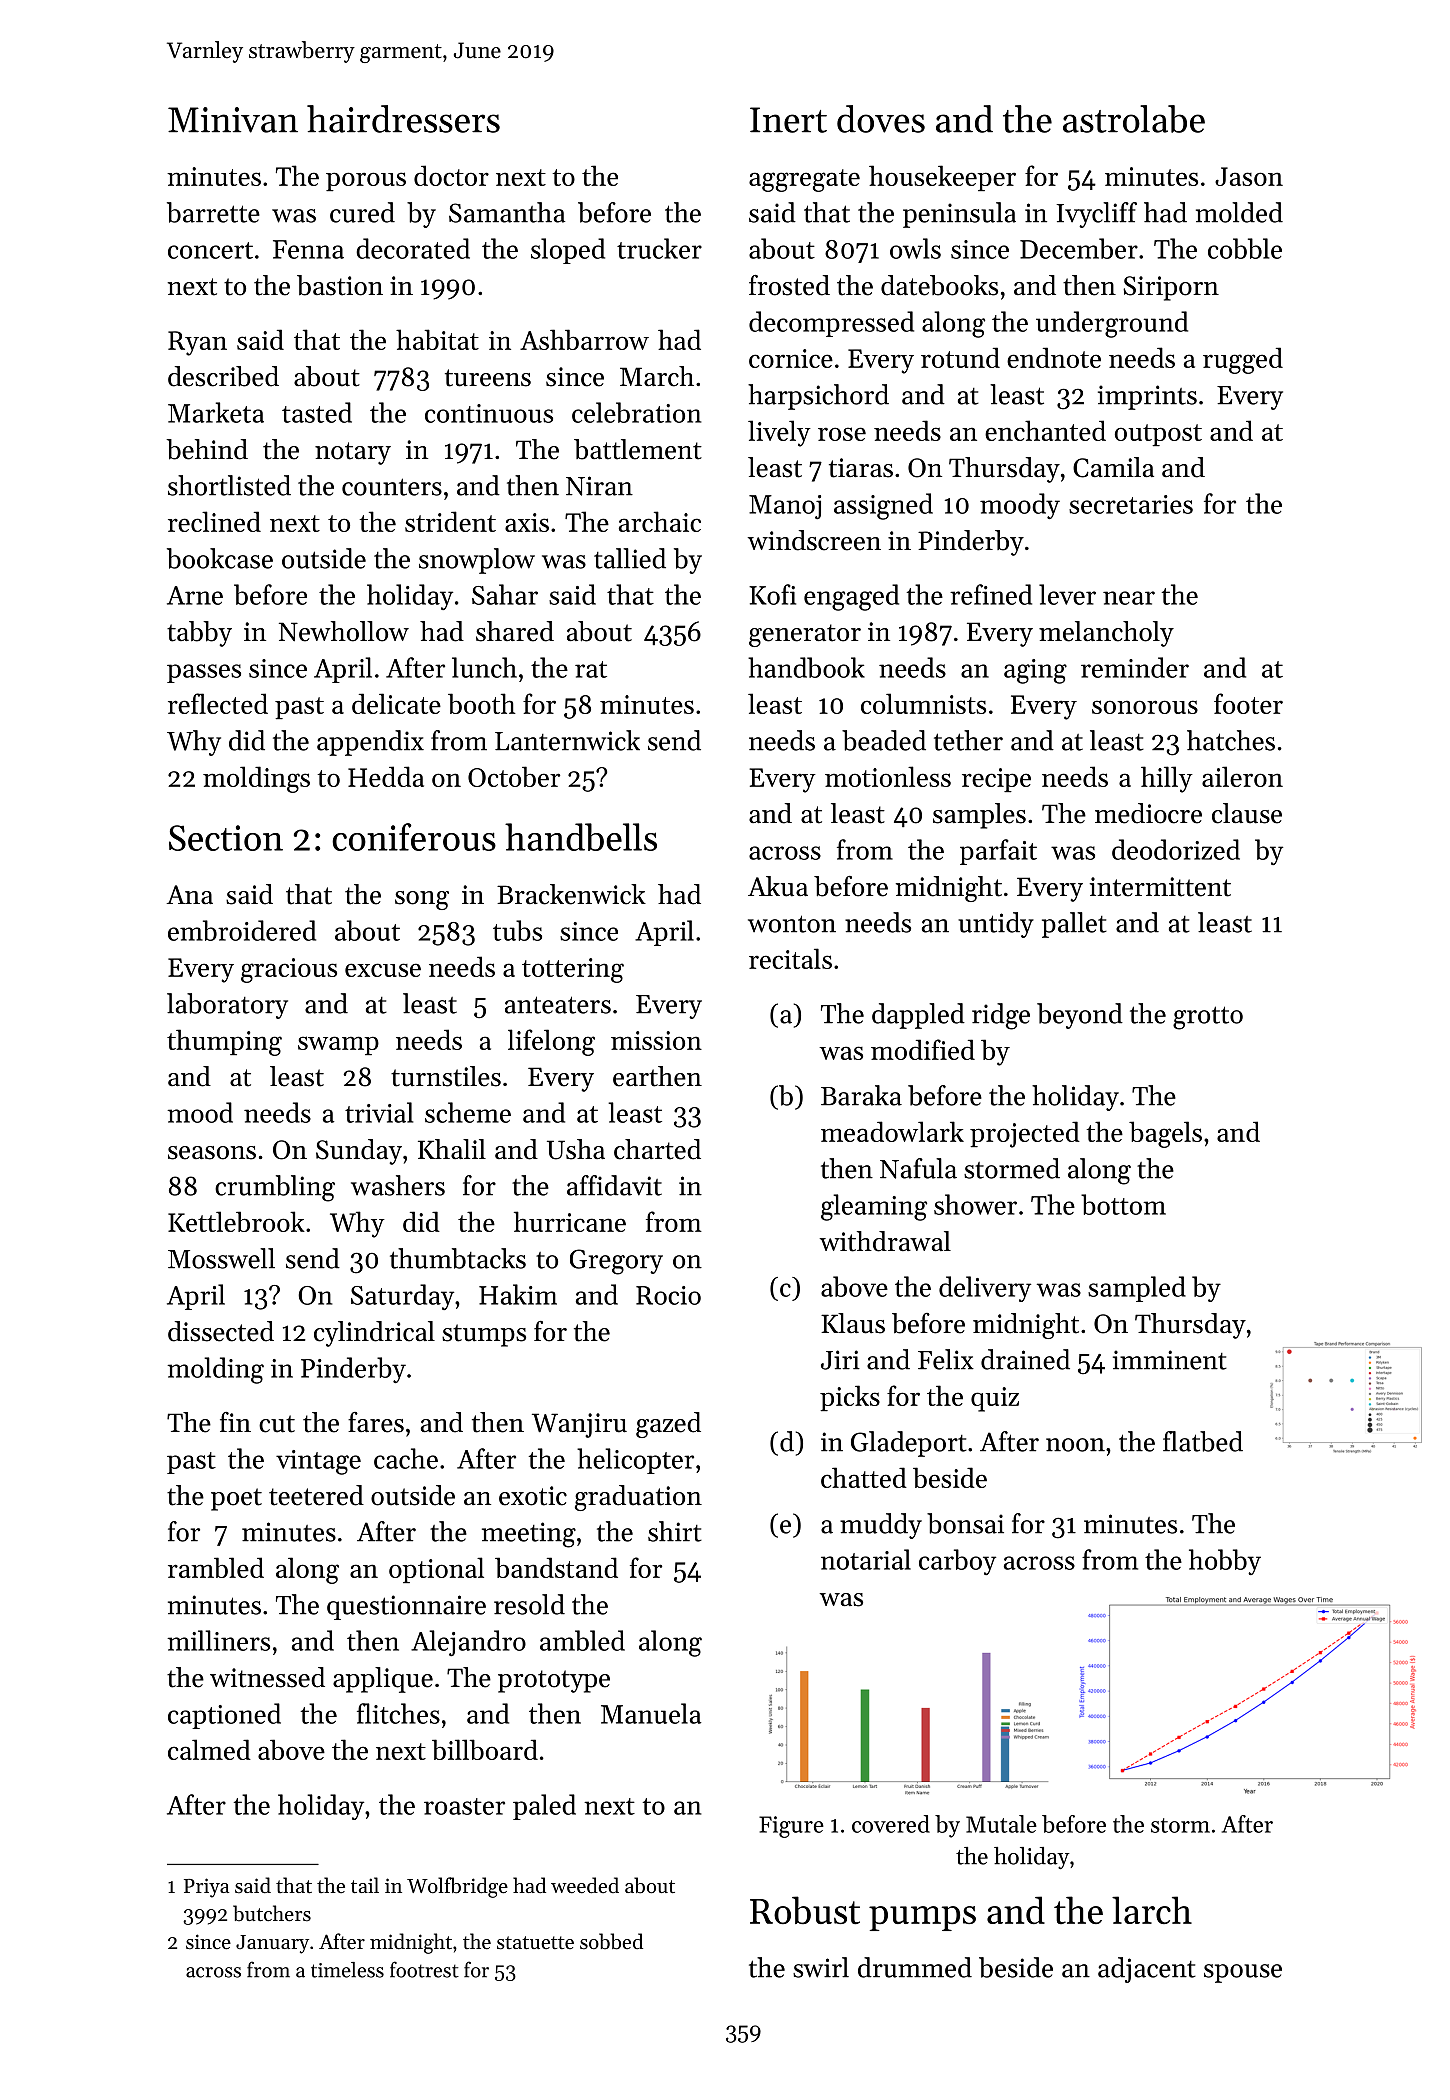 This document has height=2100, width=1450. Describe the element at coordinates (272, 1913) in the document. I see `butchers` at that location.
